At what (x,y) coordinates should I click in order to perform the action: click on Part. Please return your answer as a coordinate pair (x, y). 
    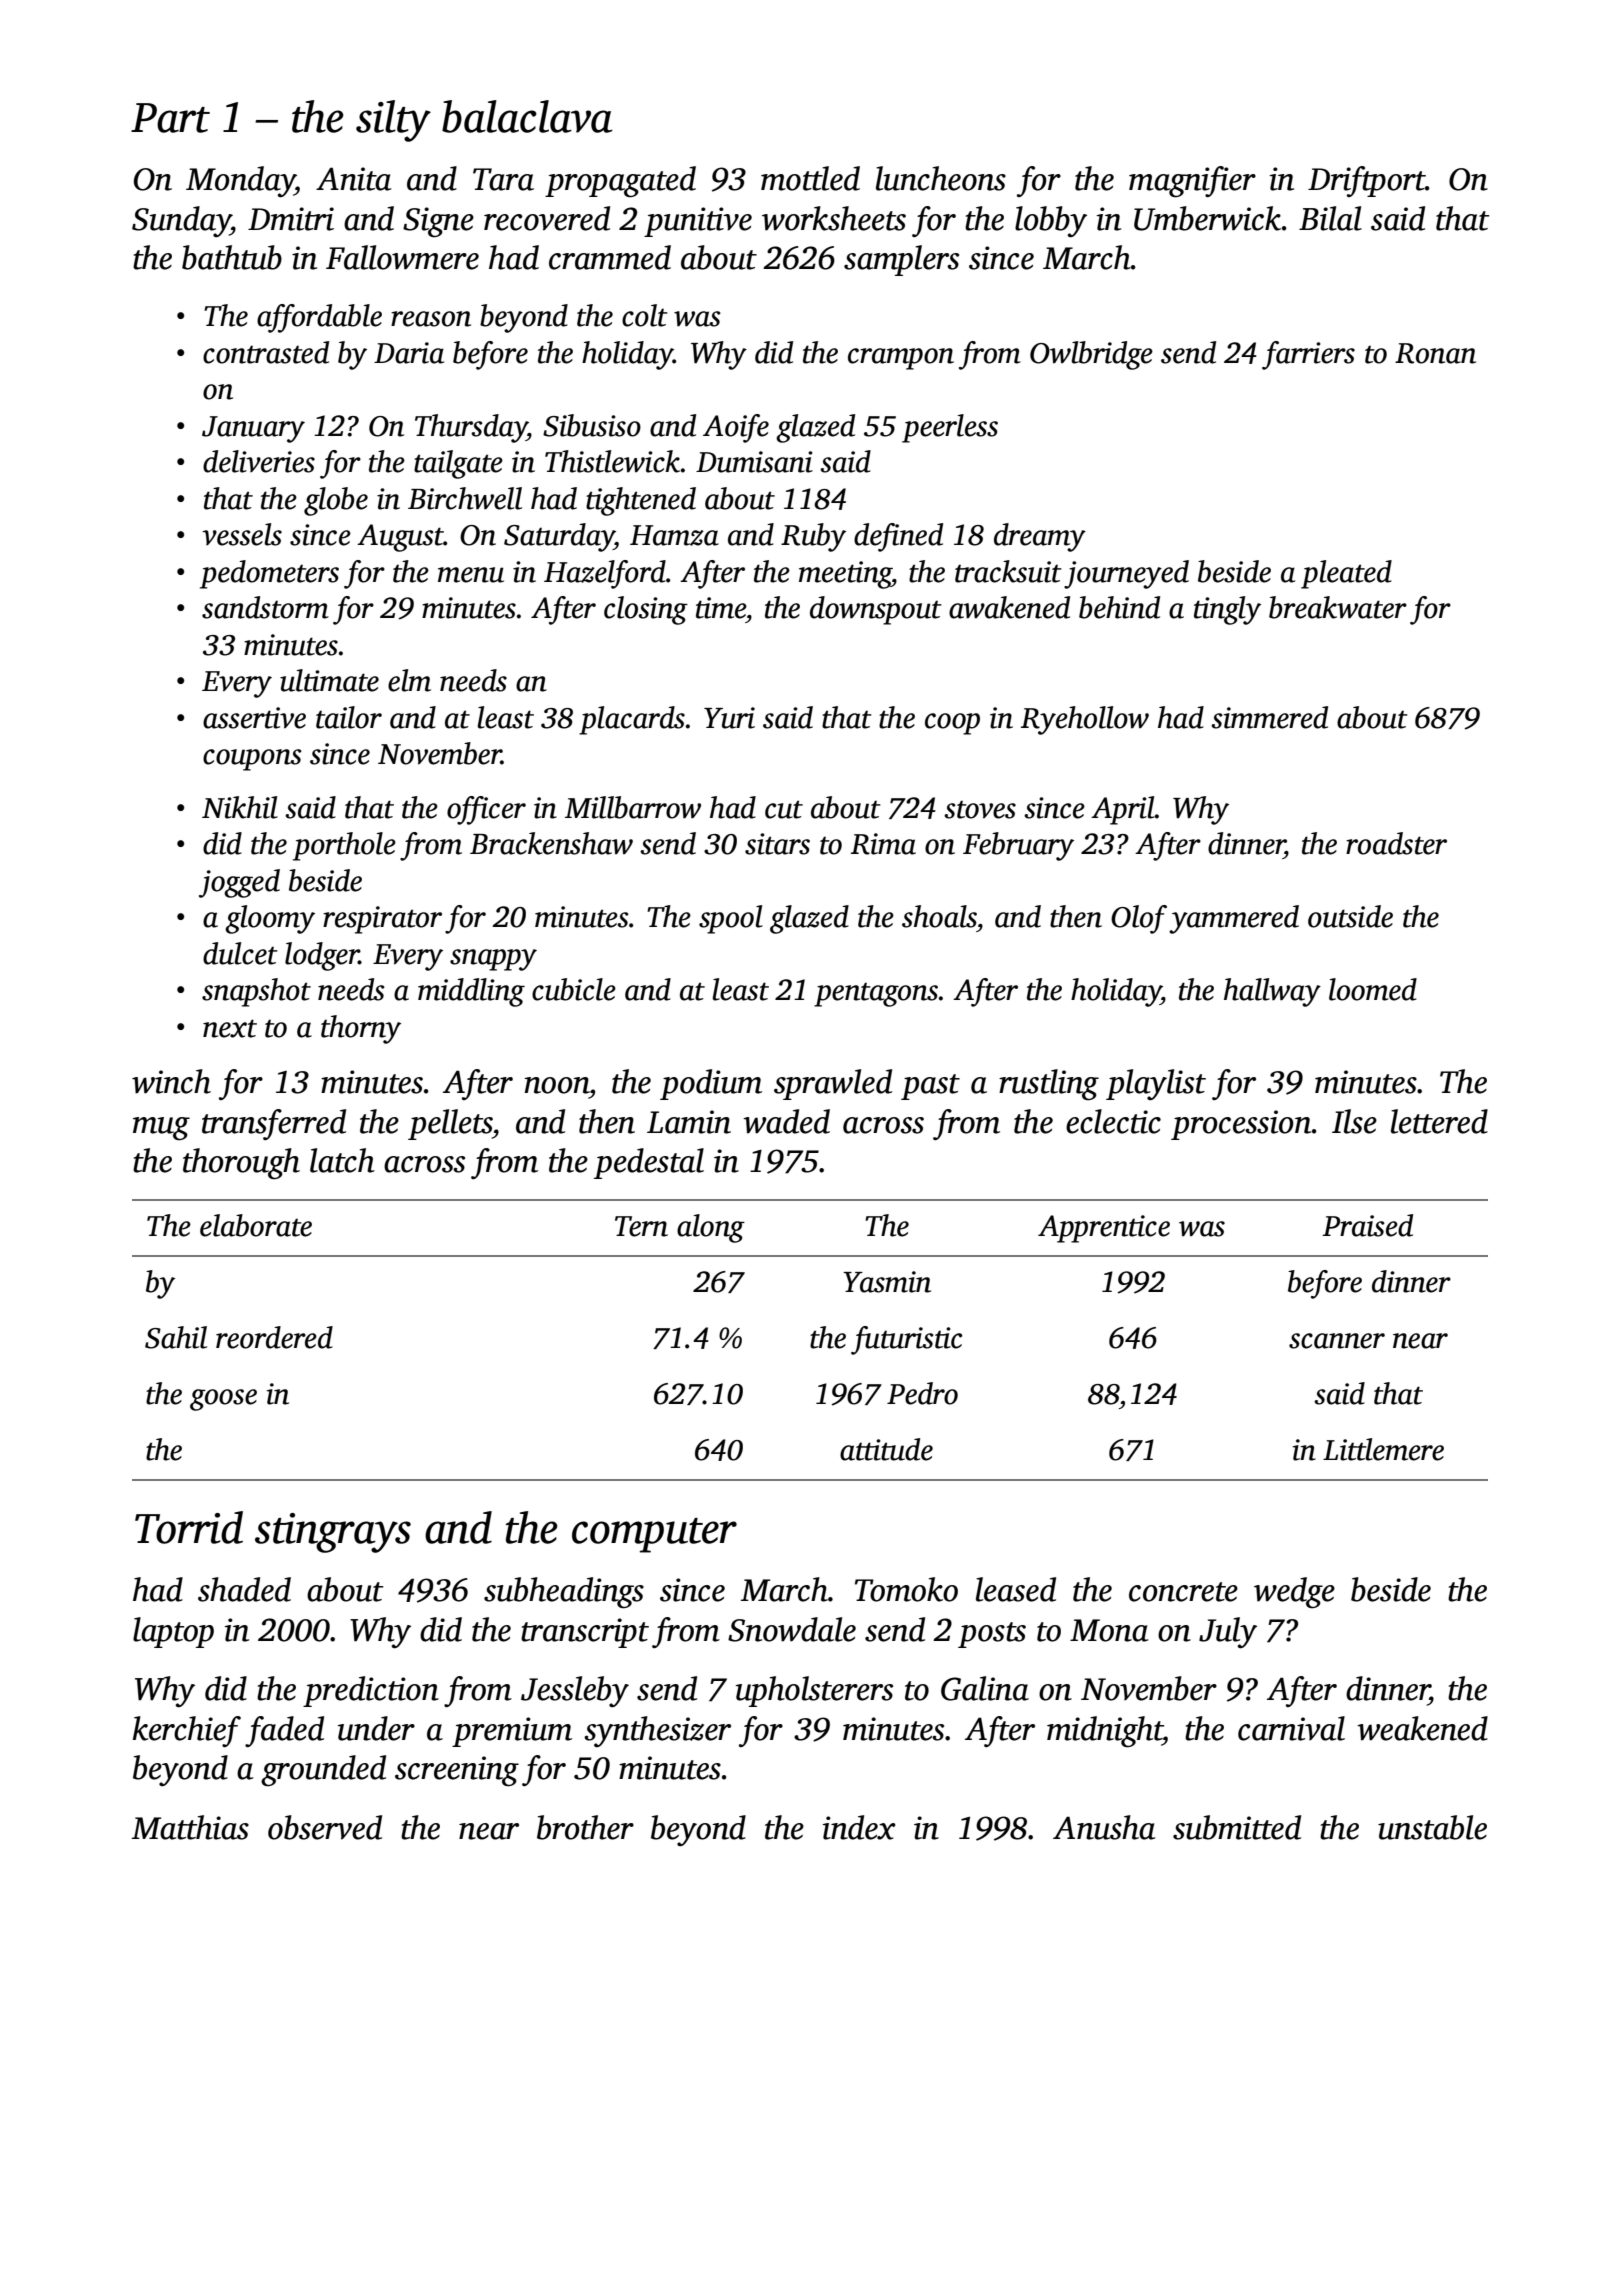
    Looking at the image, I should click on (170, 118).
